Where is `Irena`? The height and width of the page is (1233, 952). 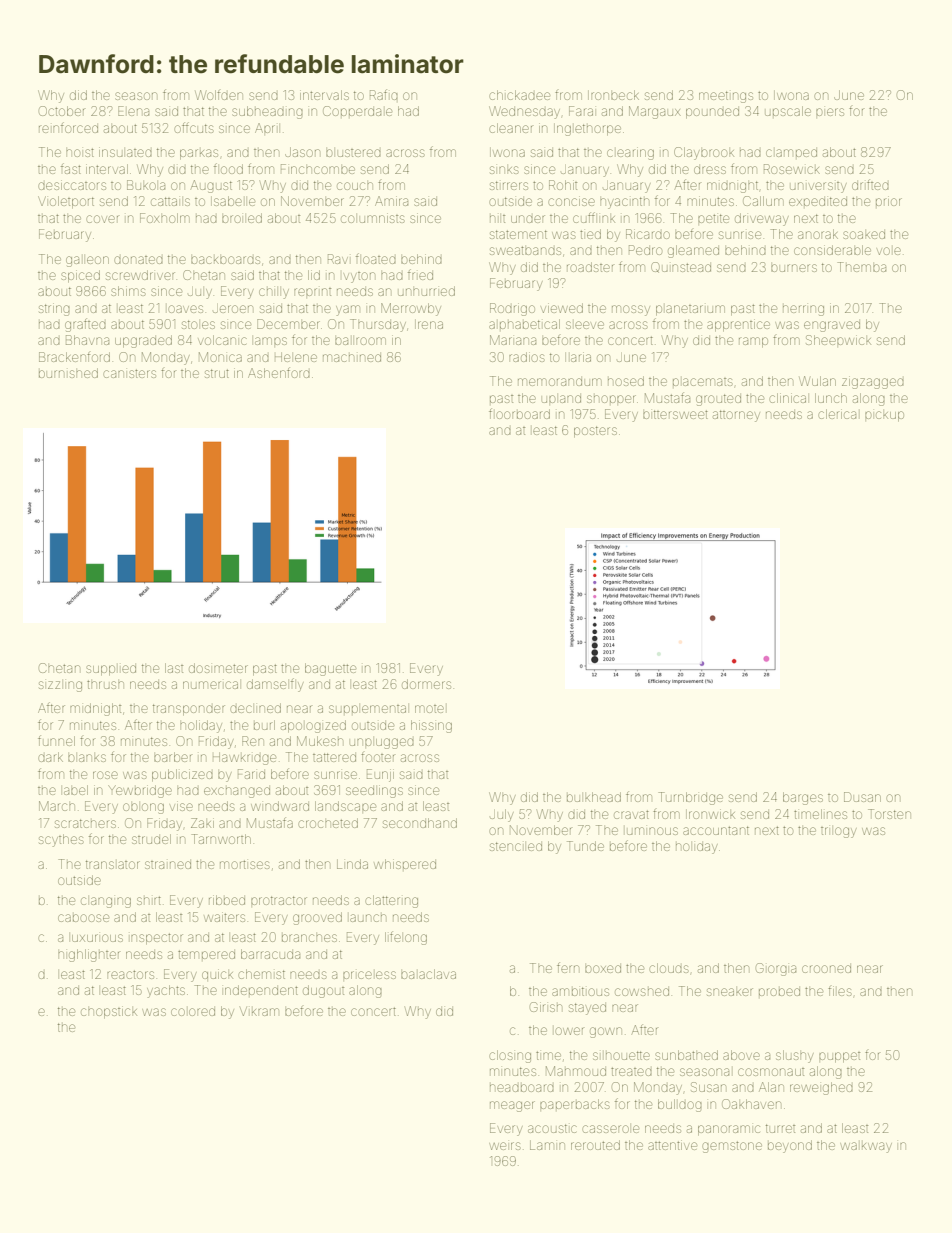
Irena is located at coordinates (429, 324).
